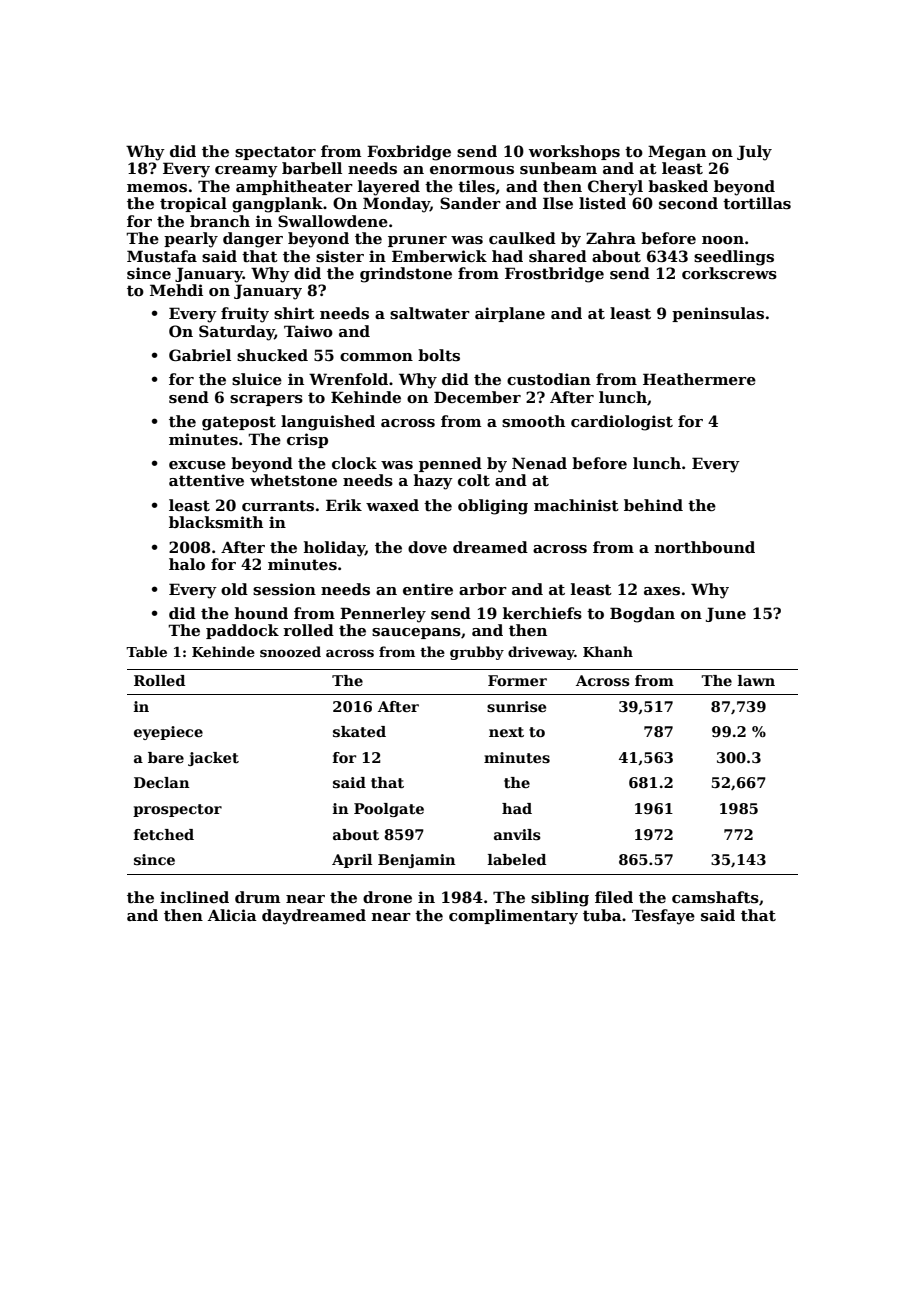 This page has width=924, height=1314. What do you see at coordinates (699, 379) in the page?
I see `Heathermere` at bounding box center [699, 379].
